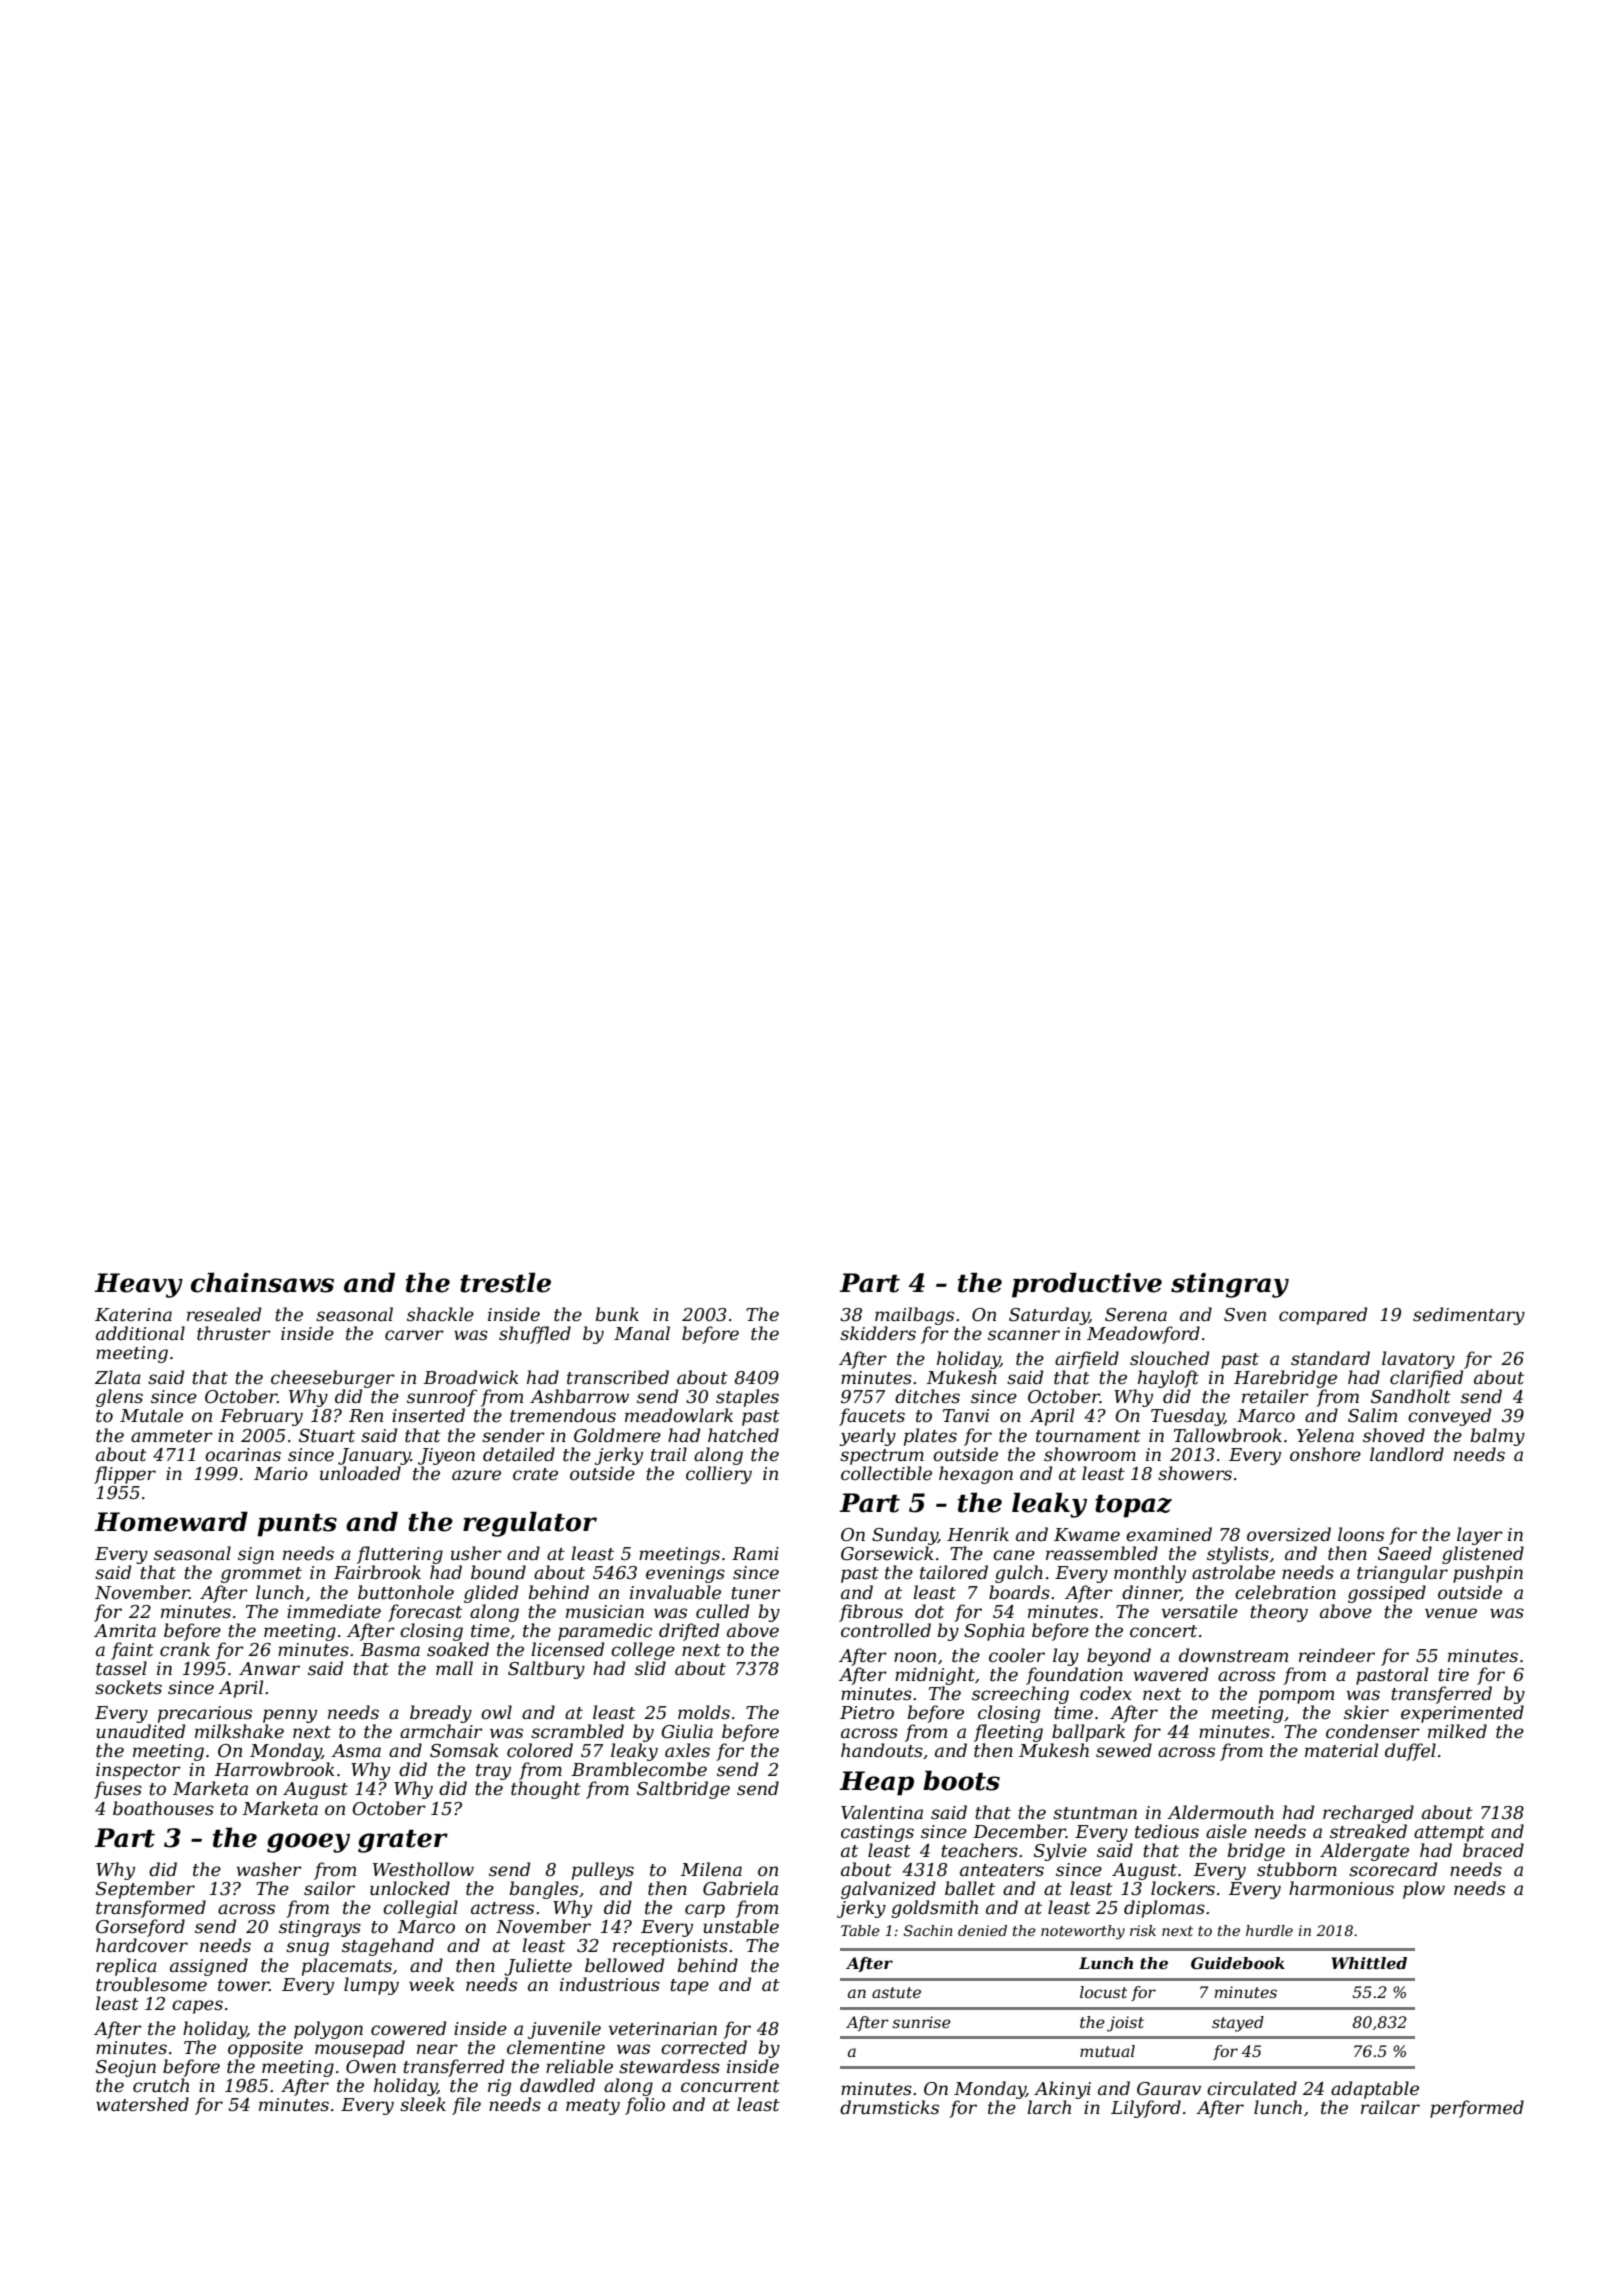 The height and width of the screenshot is (2292, 1620). Describe the element at coordinates (1228, 1435) in the screenshot. I see `Tallowbrook` at that location.
